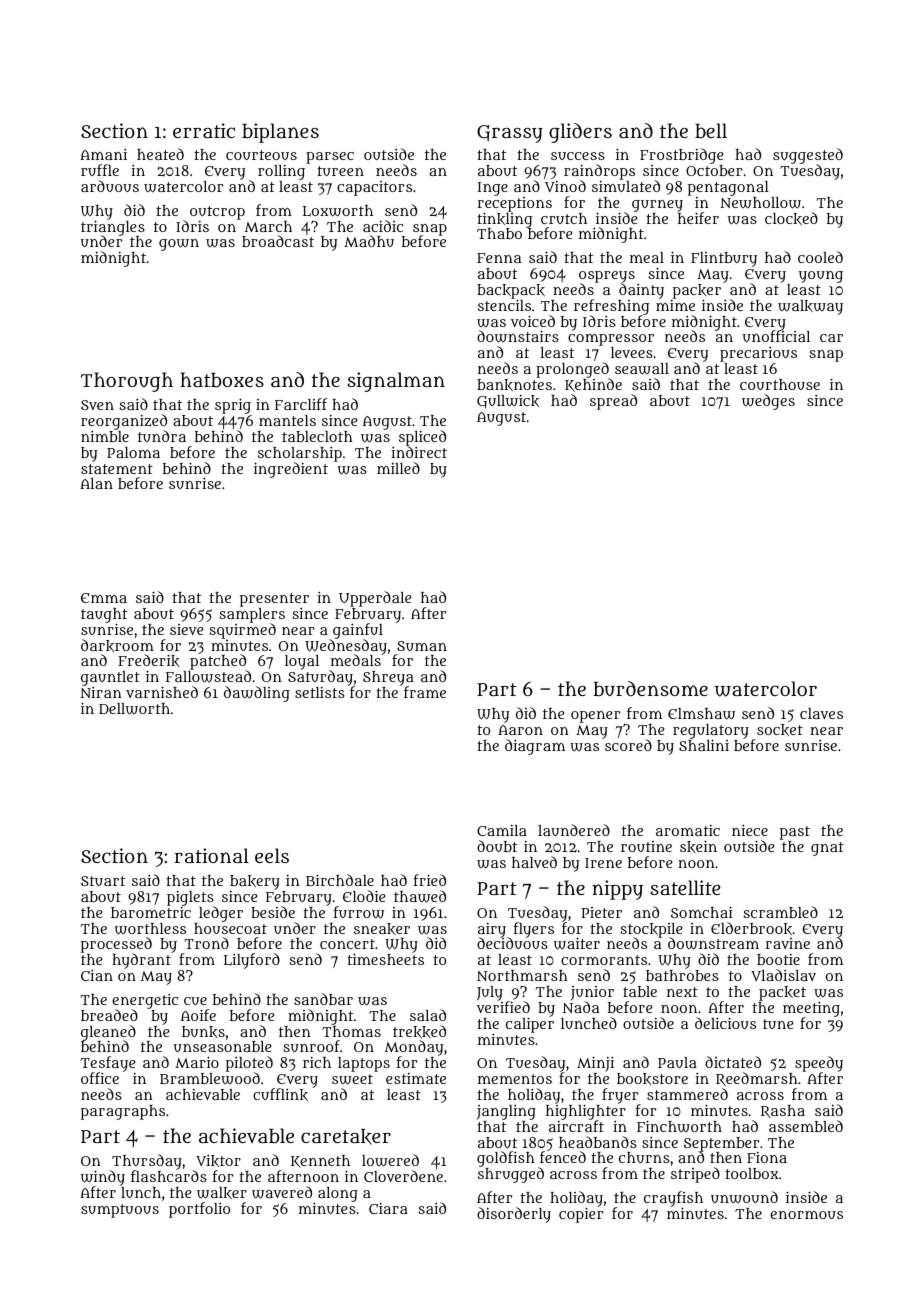  What do you see at coordinates (422, 438) in the screenshot?
I see `spliced` at bounding box center [422, 438].
